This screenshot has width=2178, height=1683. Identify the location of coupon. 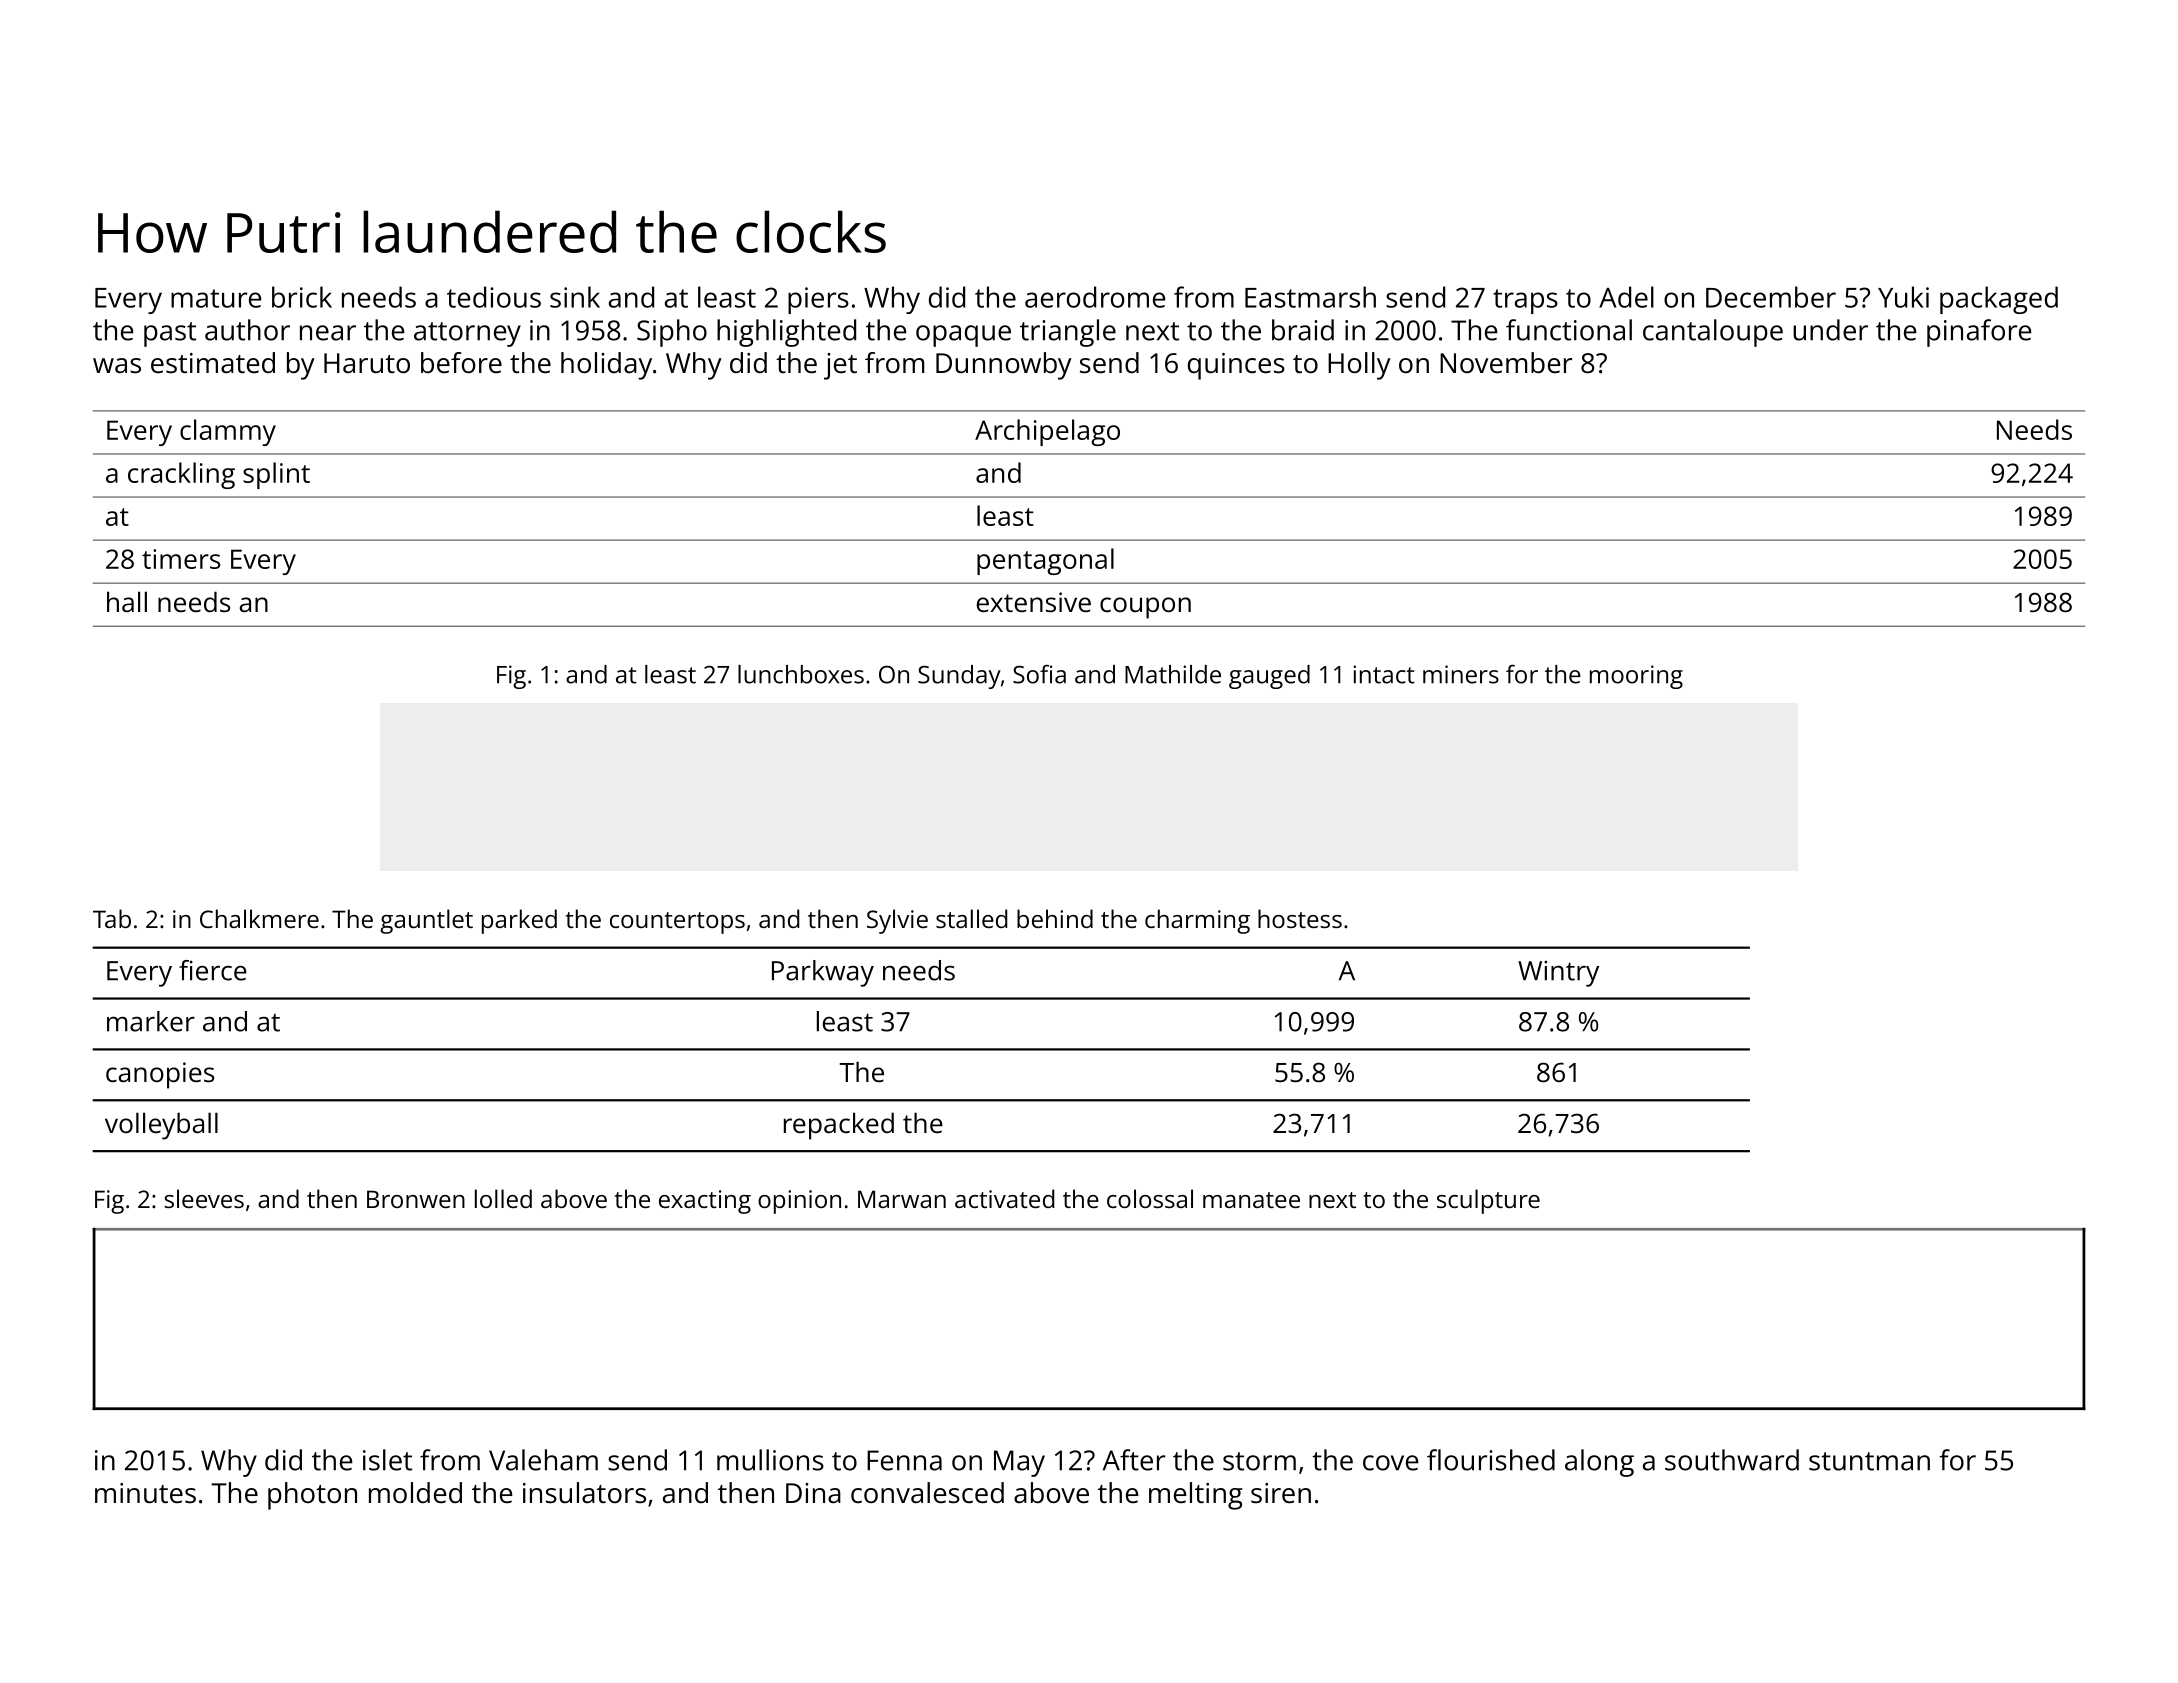
(1145, 608).
